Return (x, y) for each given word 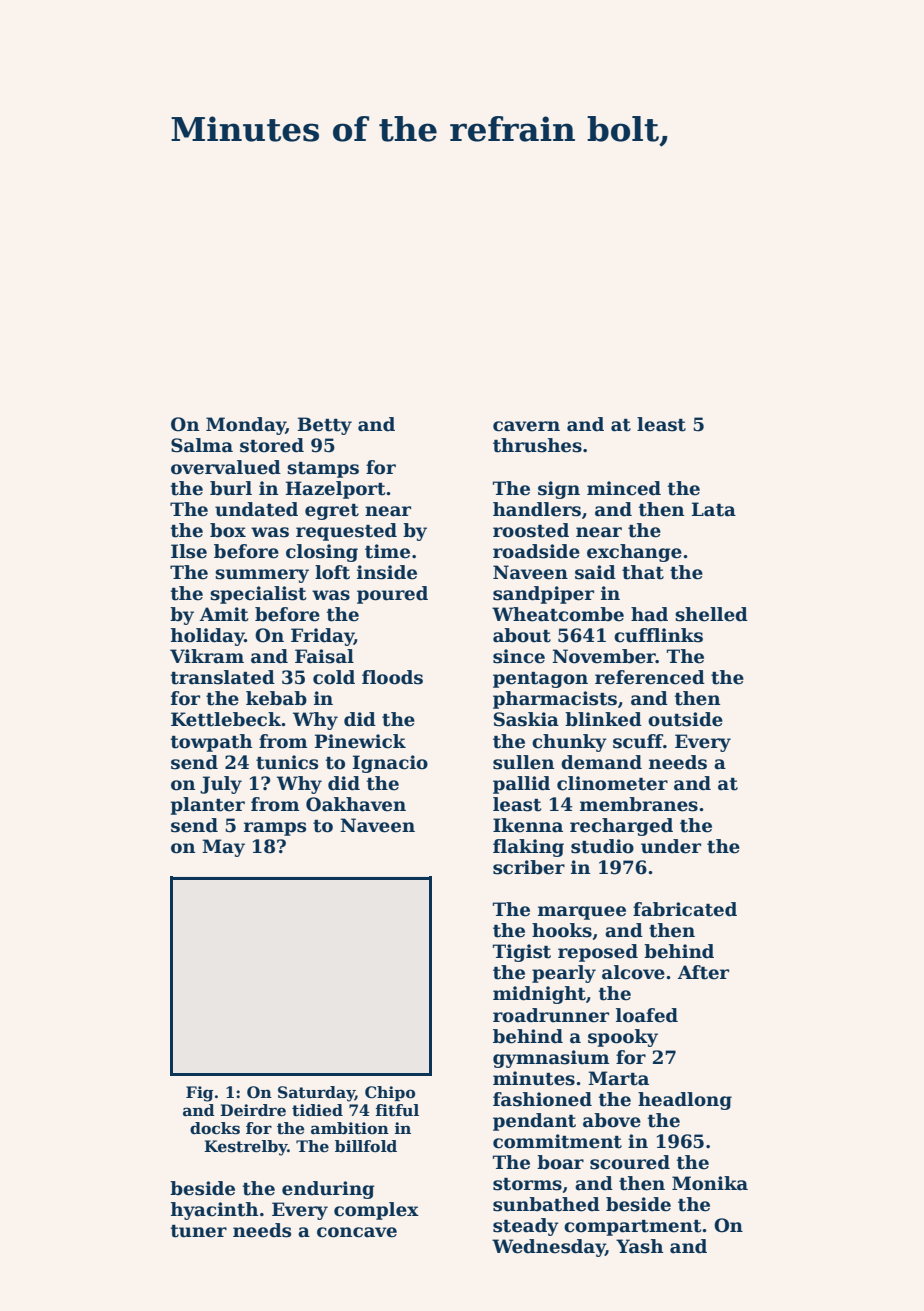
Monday (246, 426)
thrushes (537, 445)
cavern (526, 426)
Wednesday (548, 1248)
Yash (639, 1246)
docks (215, 1128)
